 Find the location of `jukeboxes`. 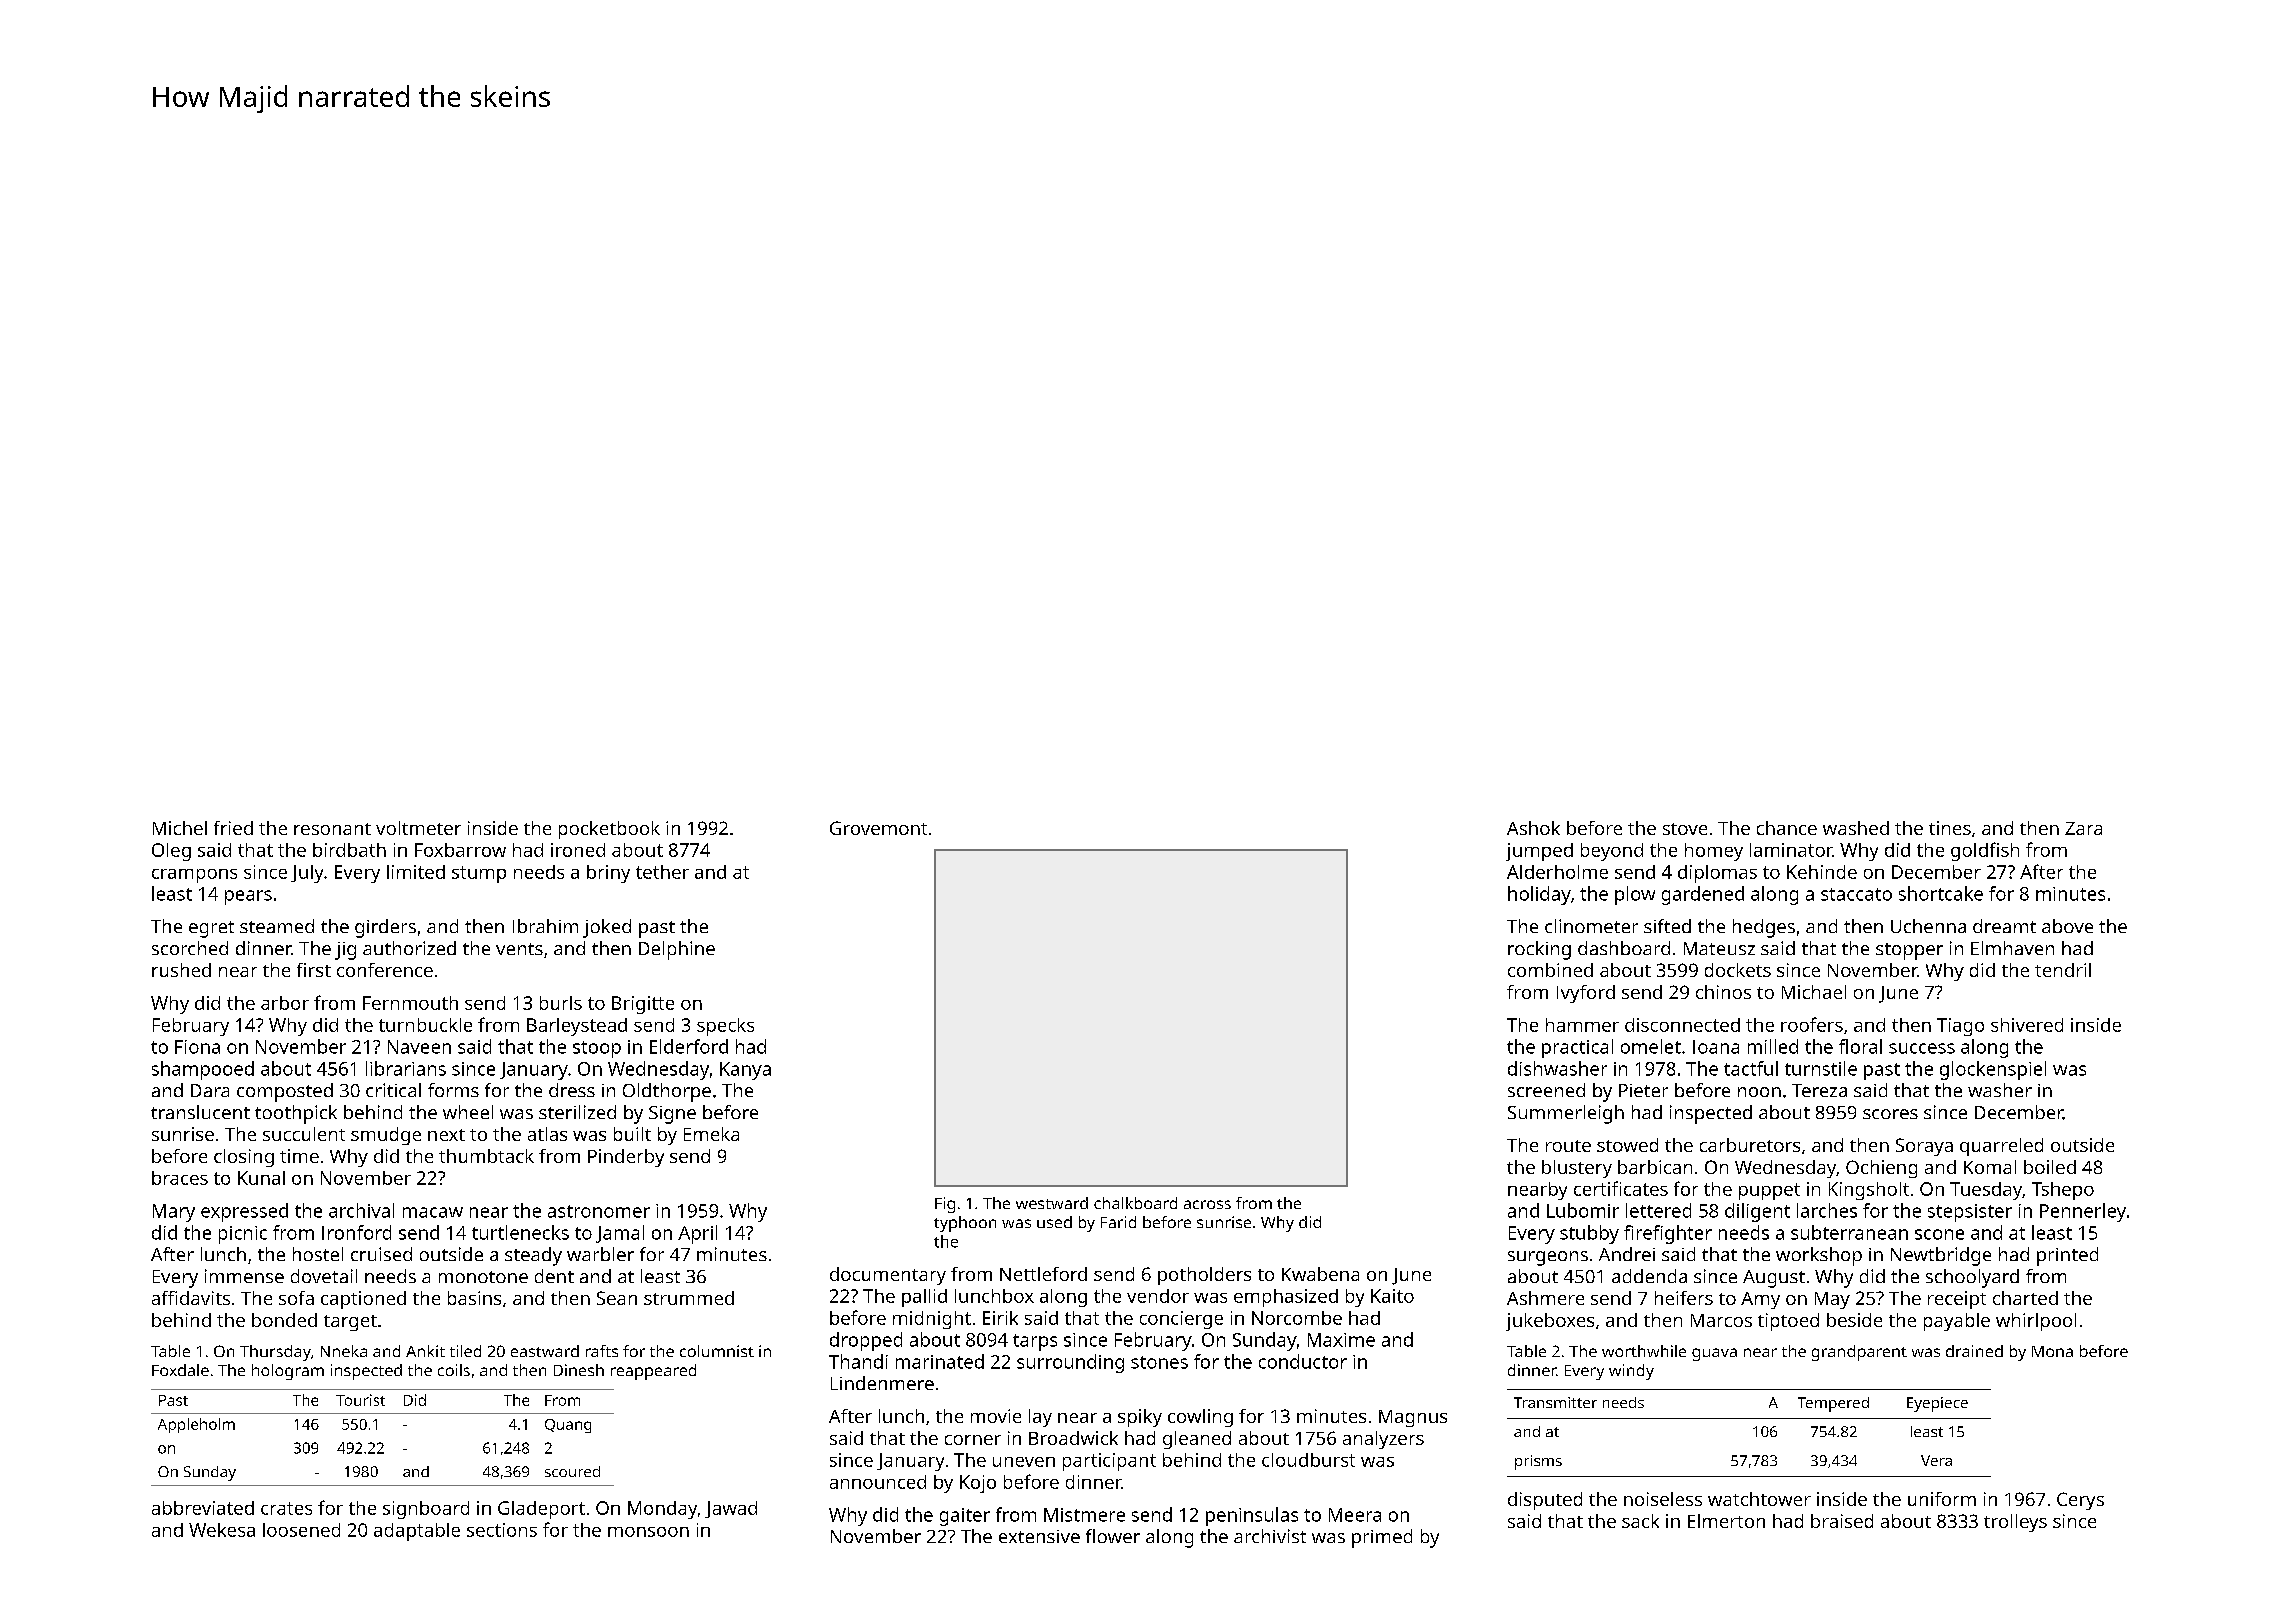

jukeboxes is located at coordinates (1550, 1322).
